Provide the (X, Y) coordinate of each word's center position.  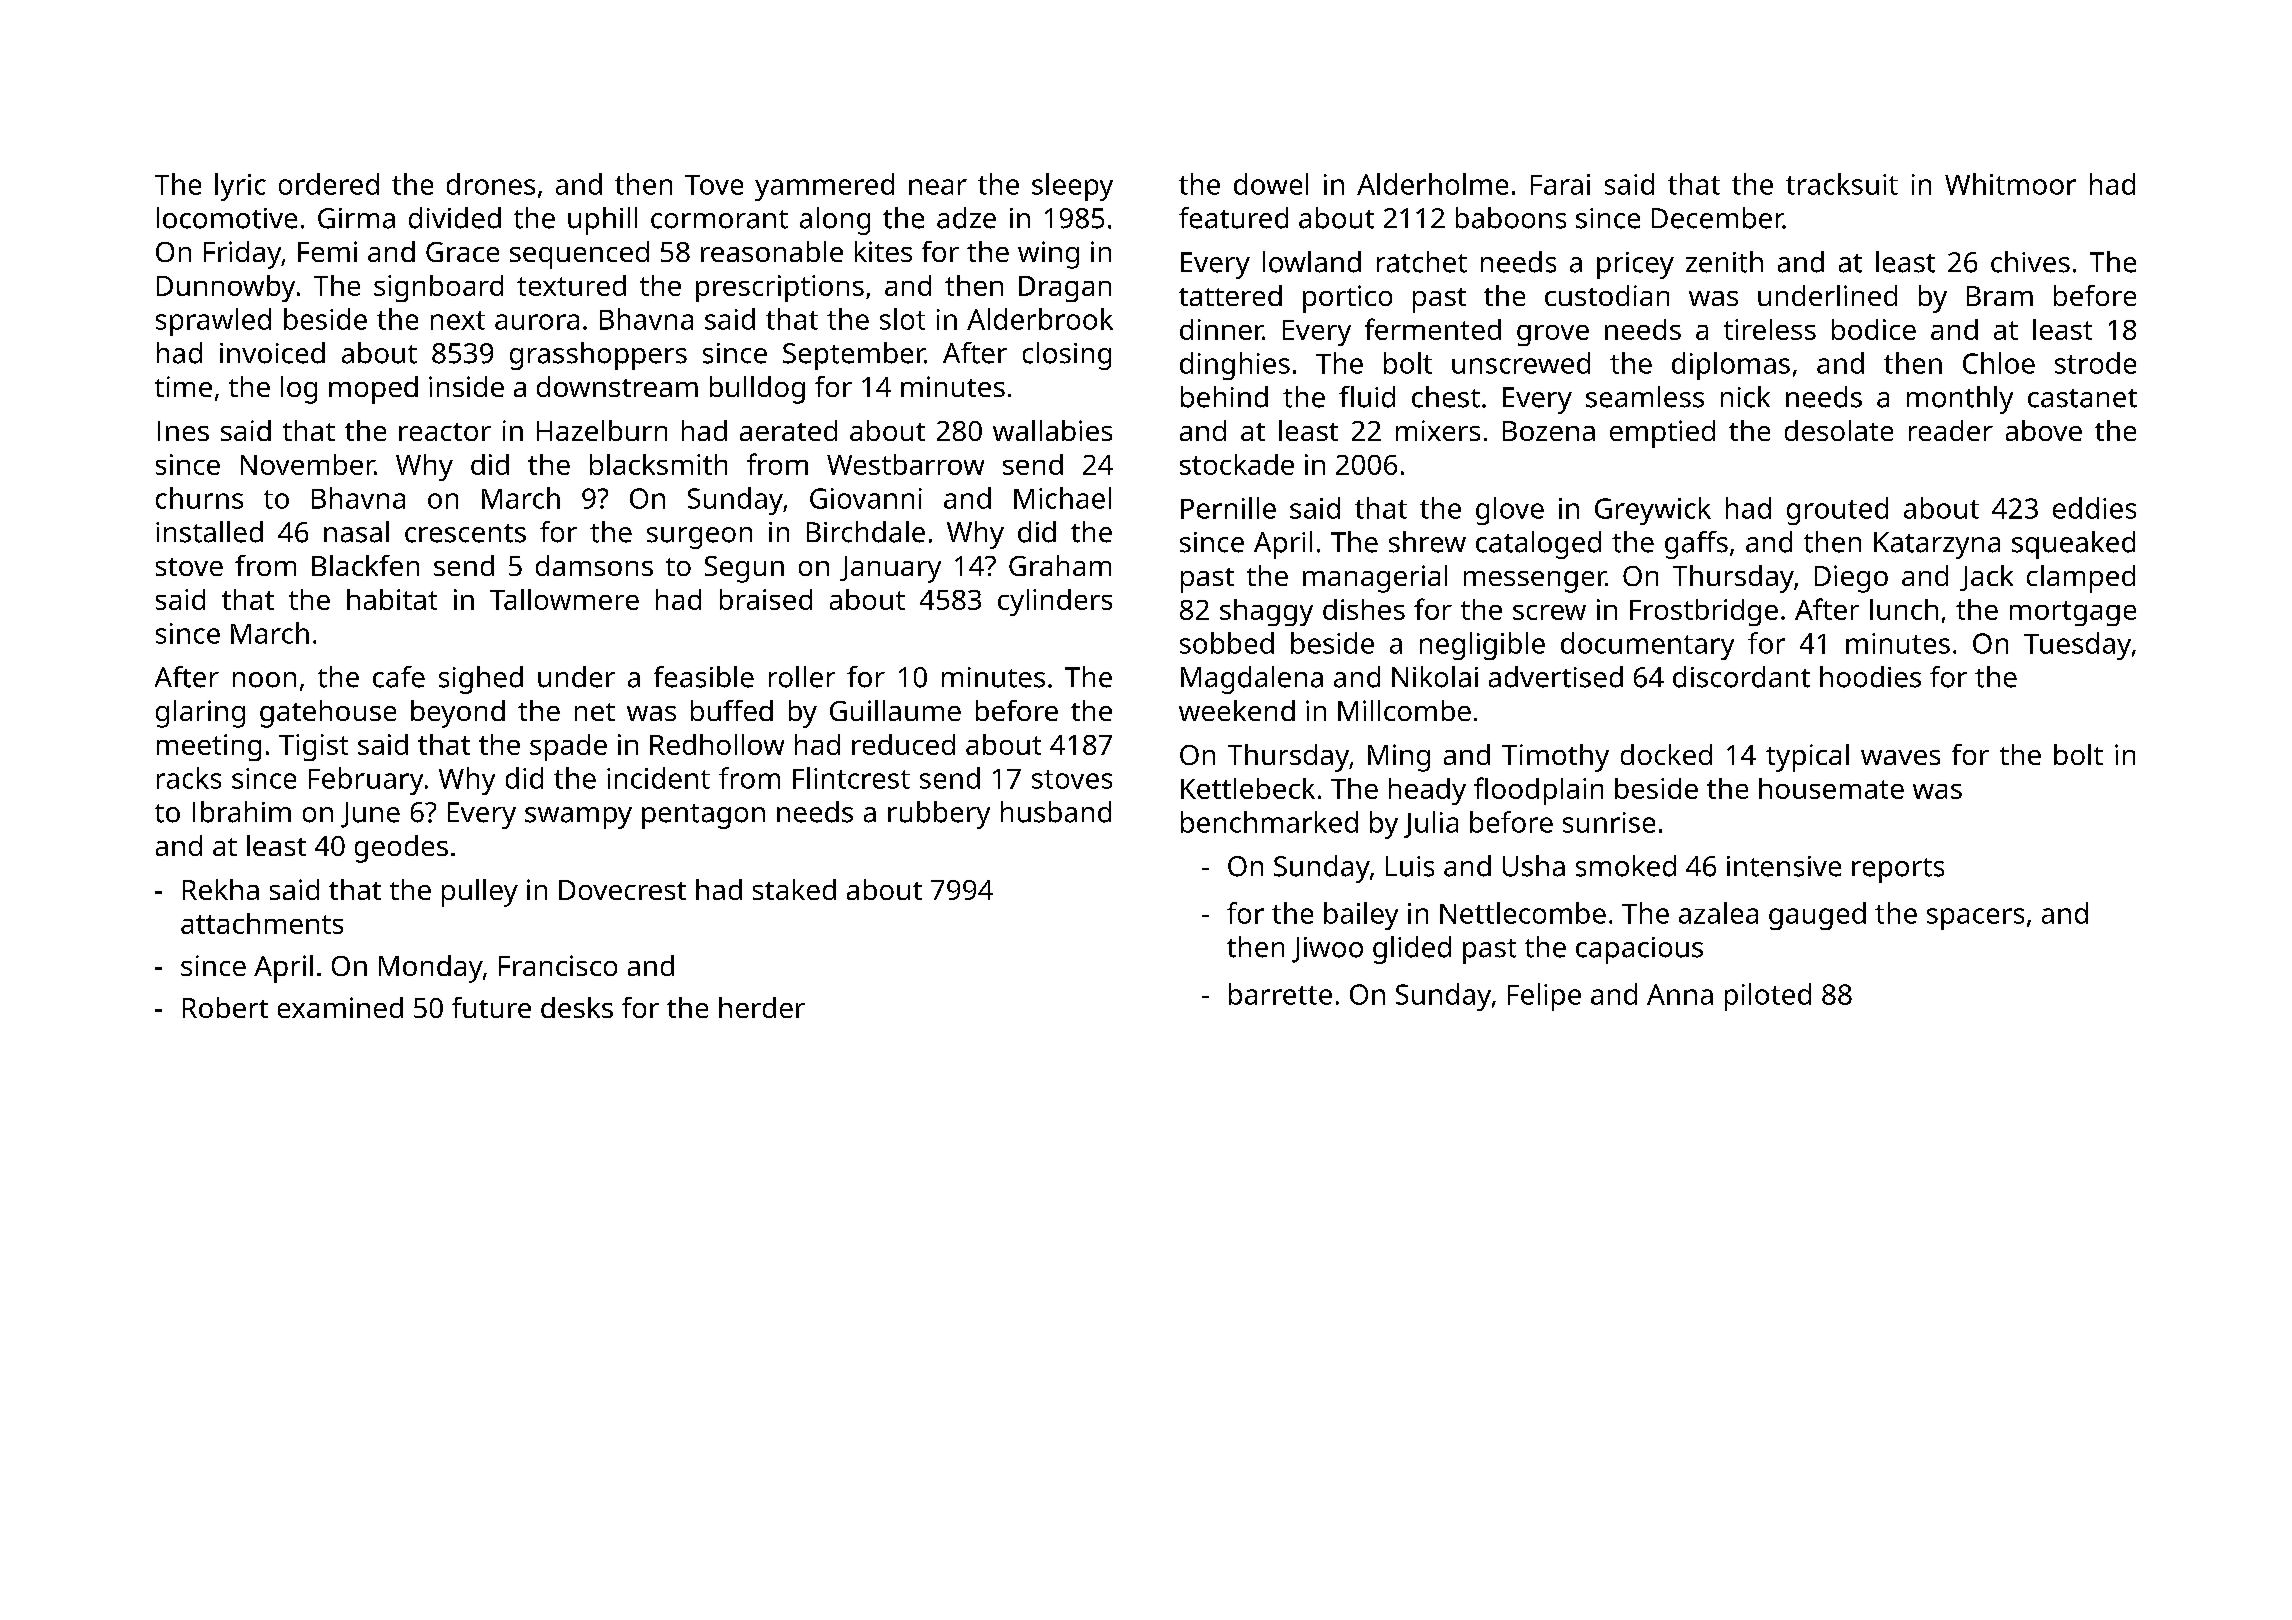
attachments (262, 923)
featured (1233, 218)
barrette (1280, 994)
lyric (240, 187)
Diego (1851, 579)
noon (264, 680)
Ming (1399, 758)
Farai (1560, 184)
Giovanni (866, 498)
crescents (465, 533)
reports (1898, 870)
